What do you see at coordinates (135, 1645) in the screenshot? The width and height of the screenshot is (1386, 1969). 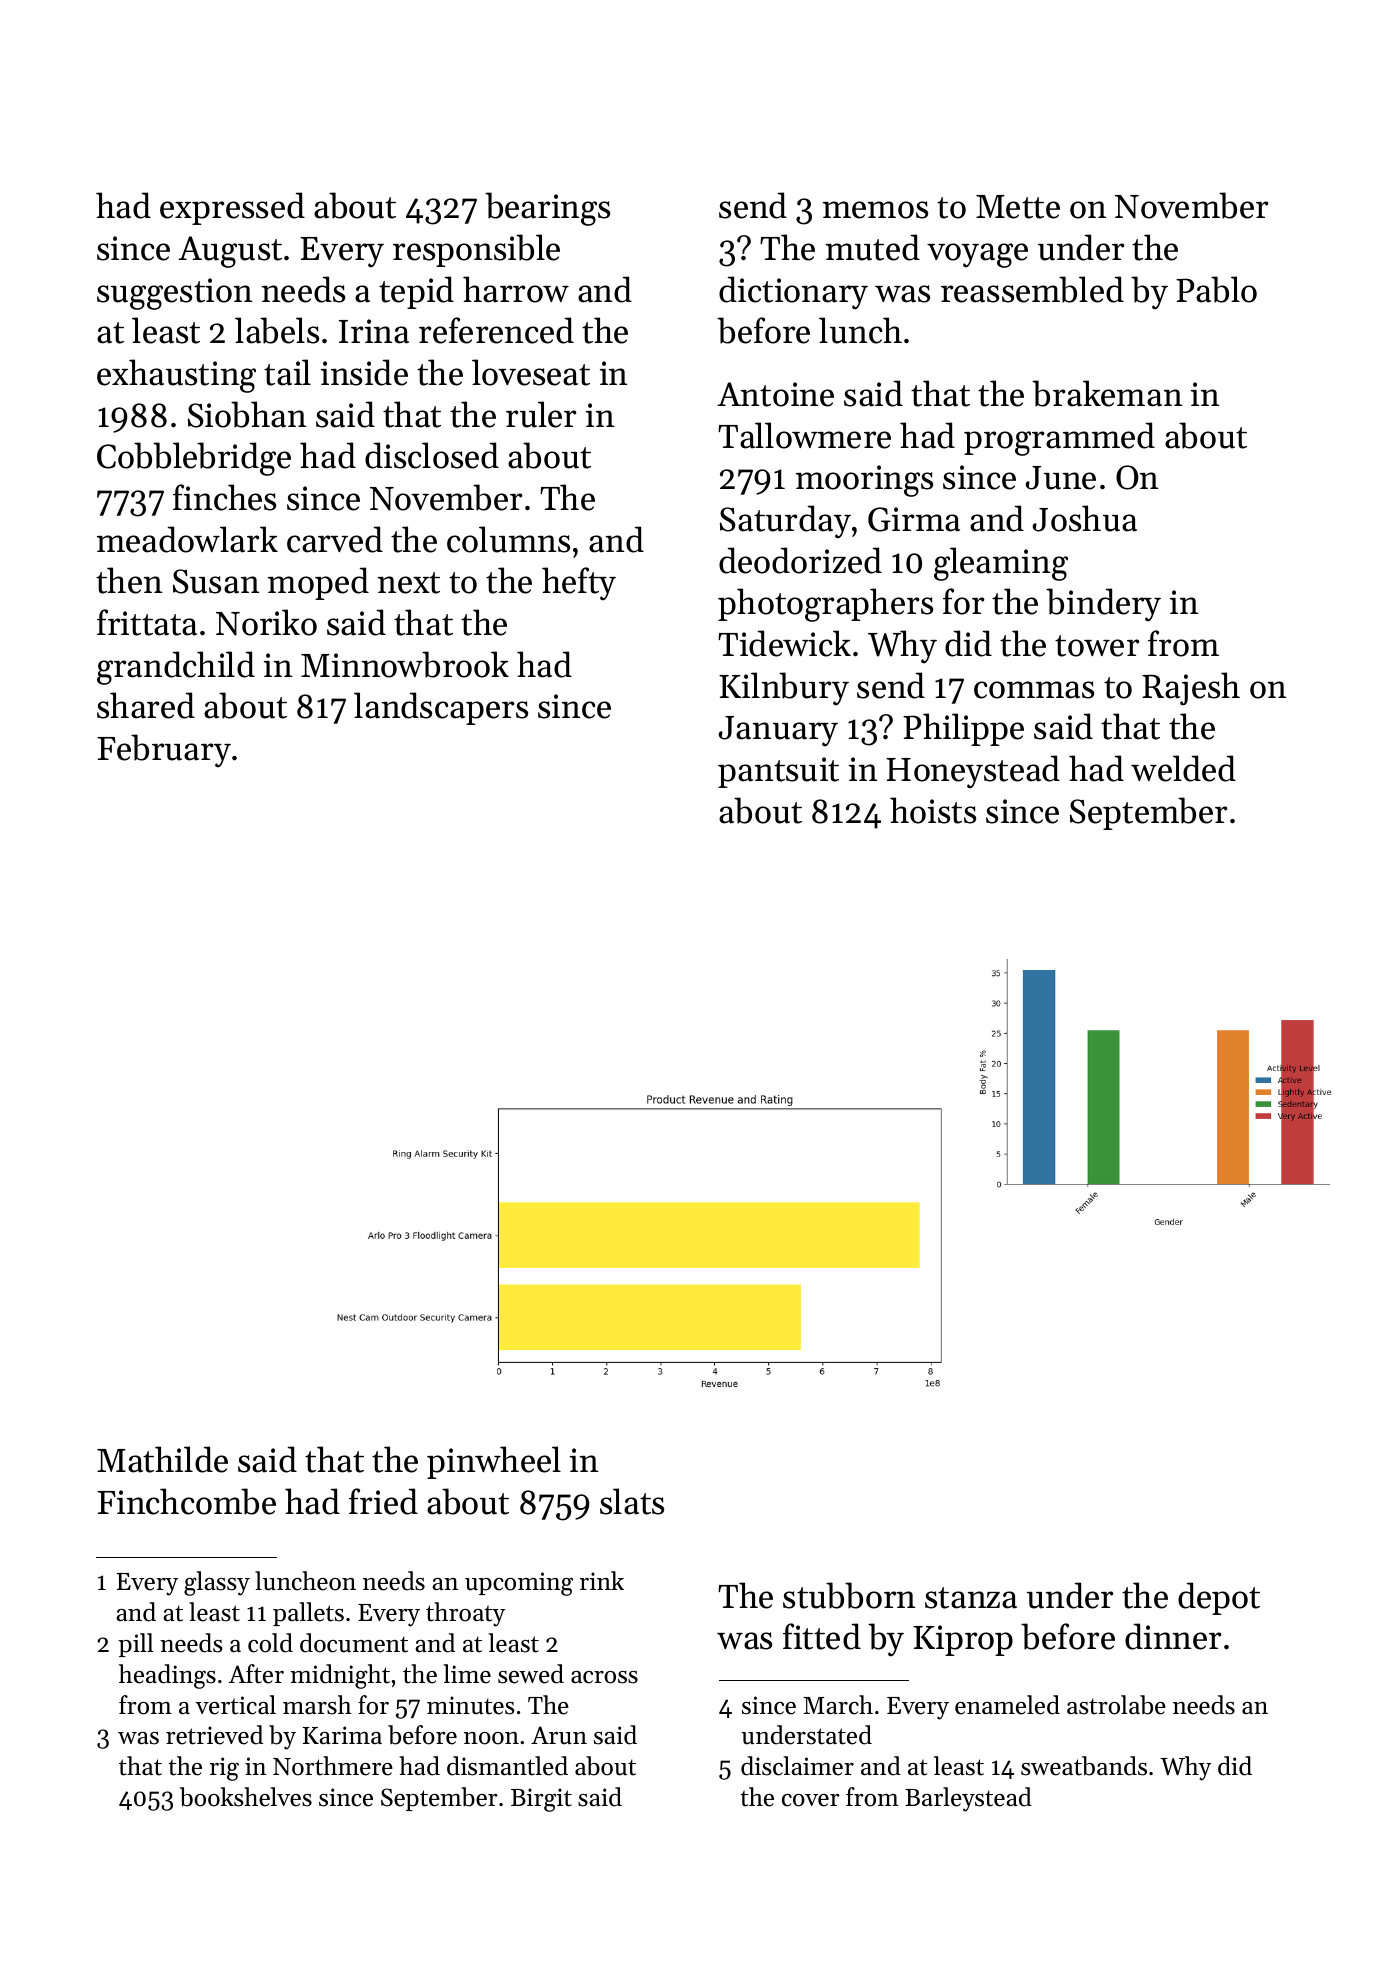 I see `pill` at bounding box center [135, 1645].
